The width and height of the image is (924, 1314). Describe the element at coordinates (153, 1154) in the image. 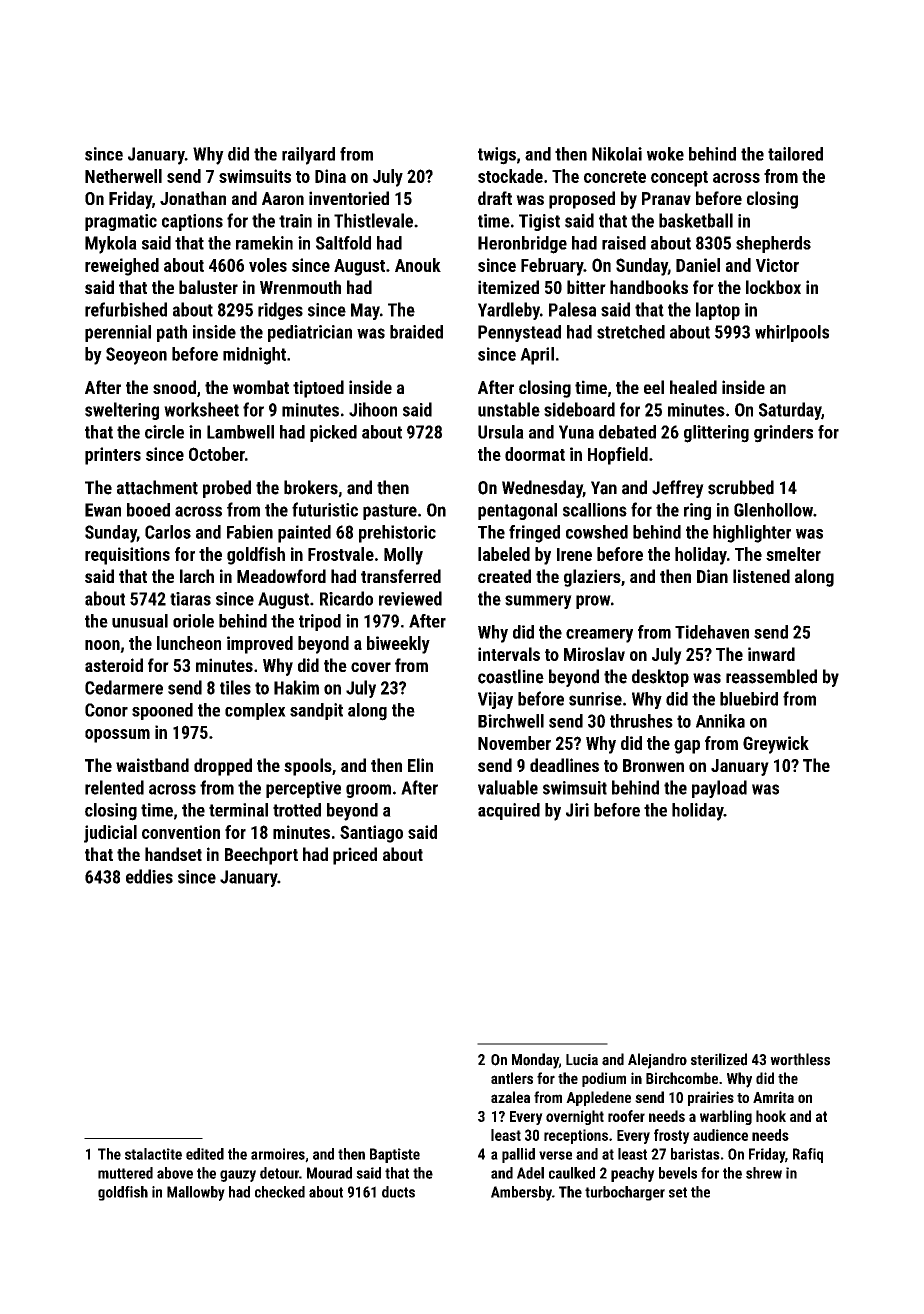

I see `stalactite` at that location.
